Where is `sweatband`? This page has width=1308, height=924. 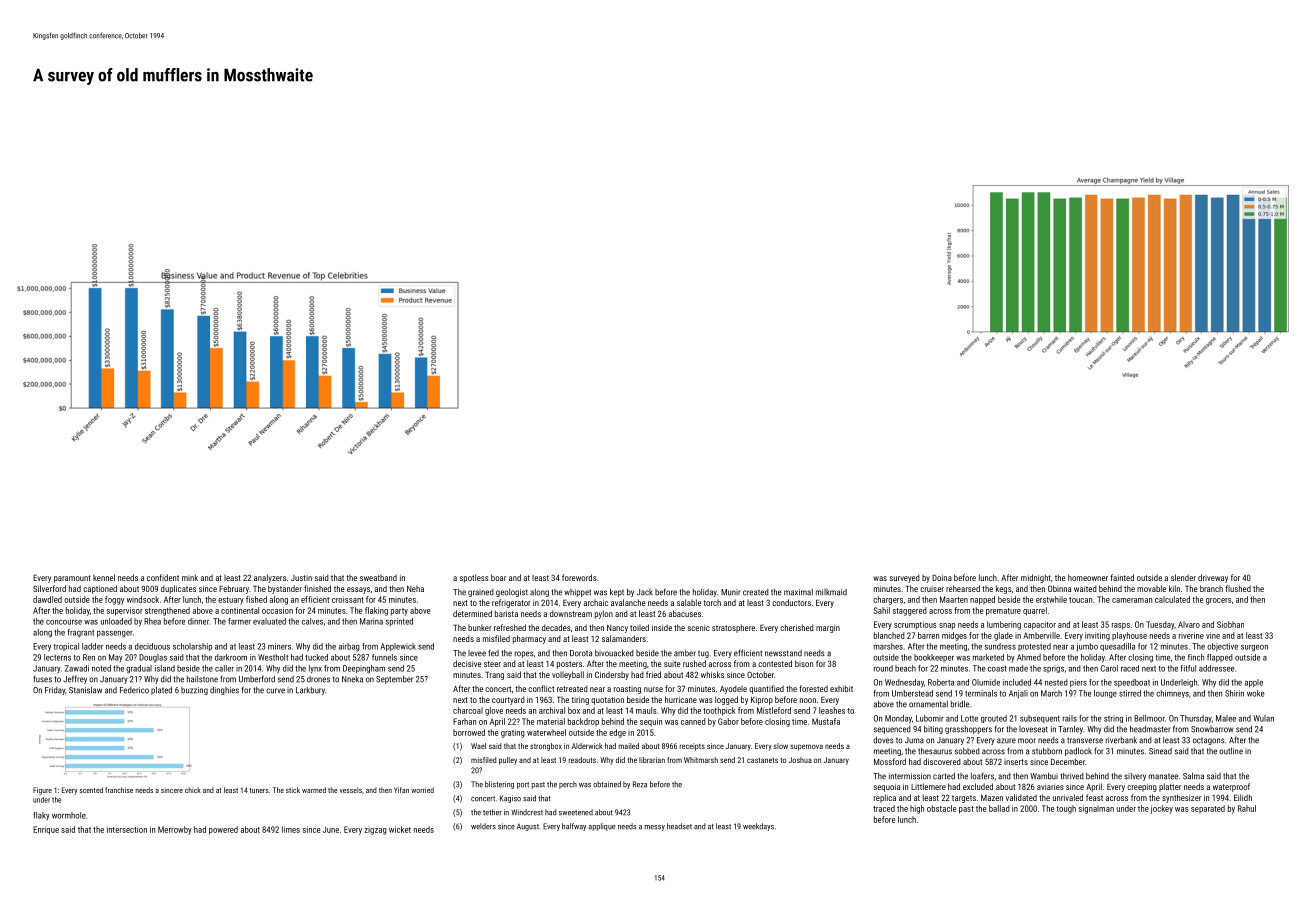 sweatband is located at coordinates (378, 577).
